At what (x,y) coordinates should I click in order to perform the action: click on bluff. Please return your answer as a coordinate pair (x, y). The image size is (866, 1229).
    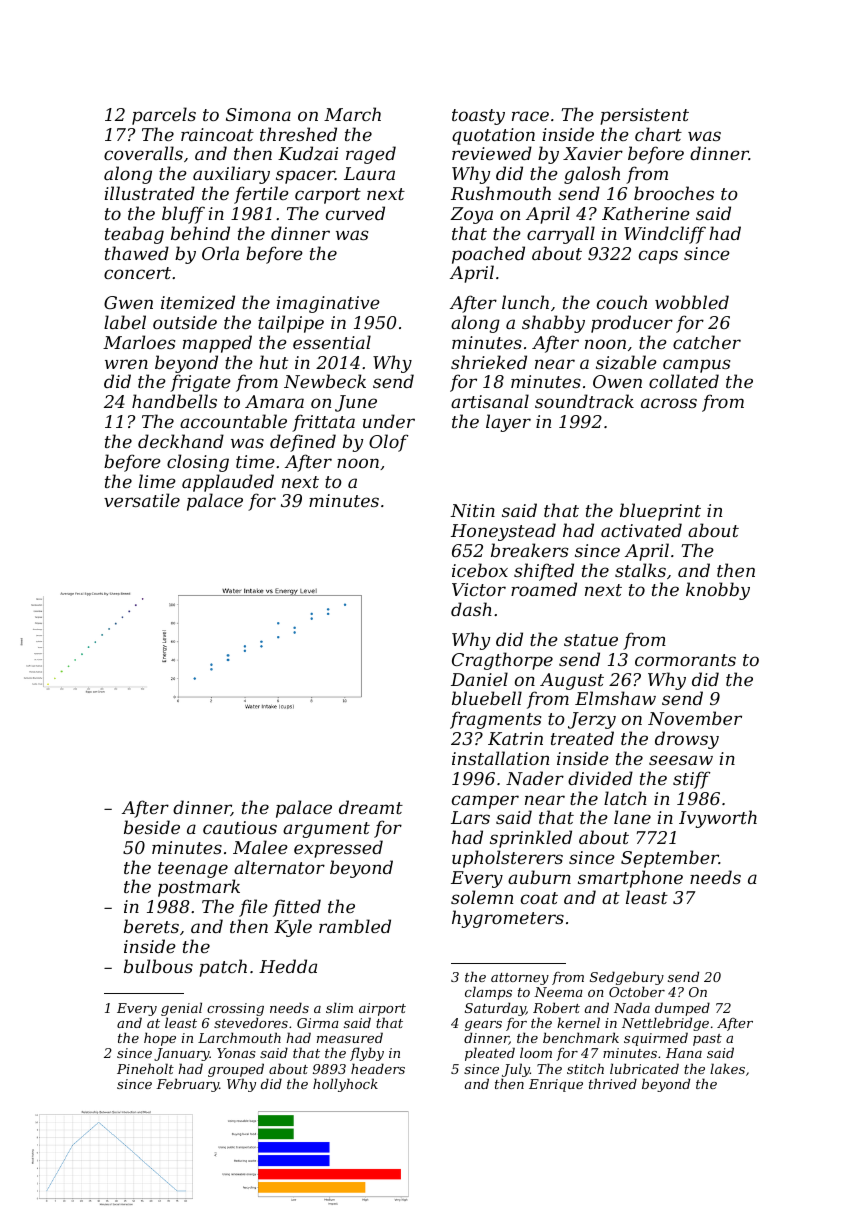
    Looking at the image, I should click on (183, 215).
